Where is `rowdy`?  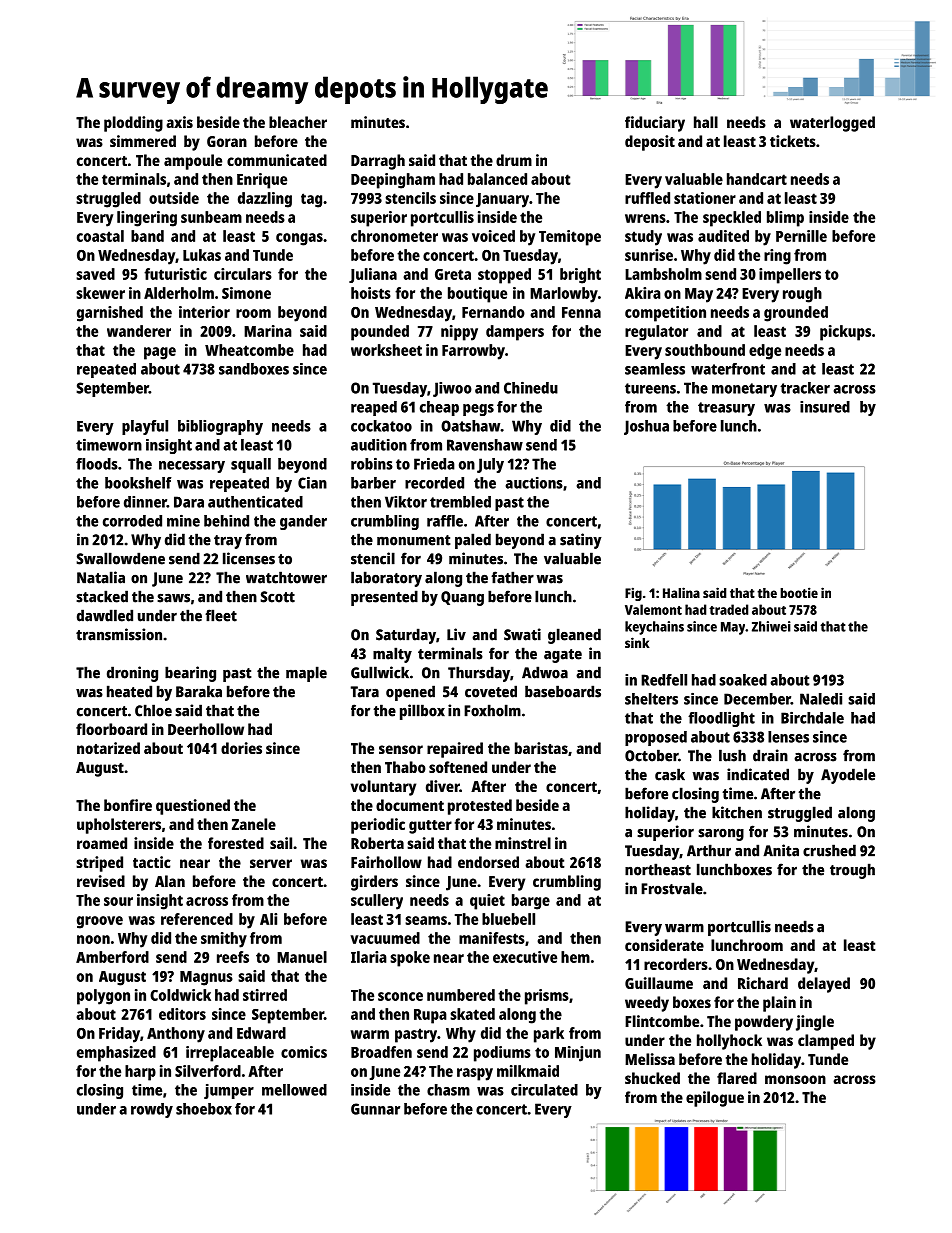
rowdy is located at coordinates (152, 1110).
